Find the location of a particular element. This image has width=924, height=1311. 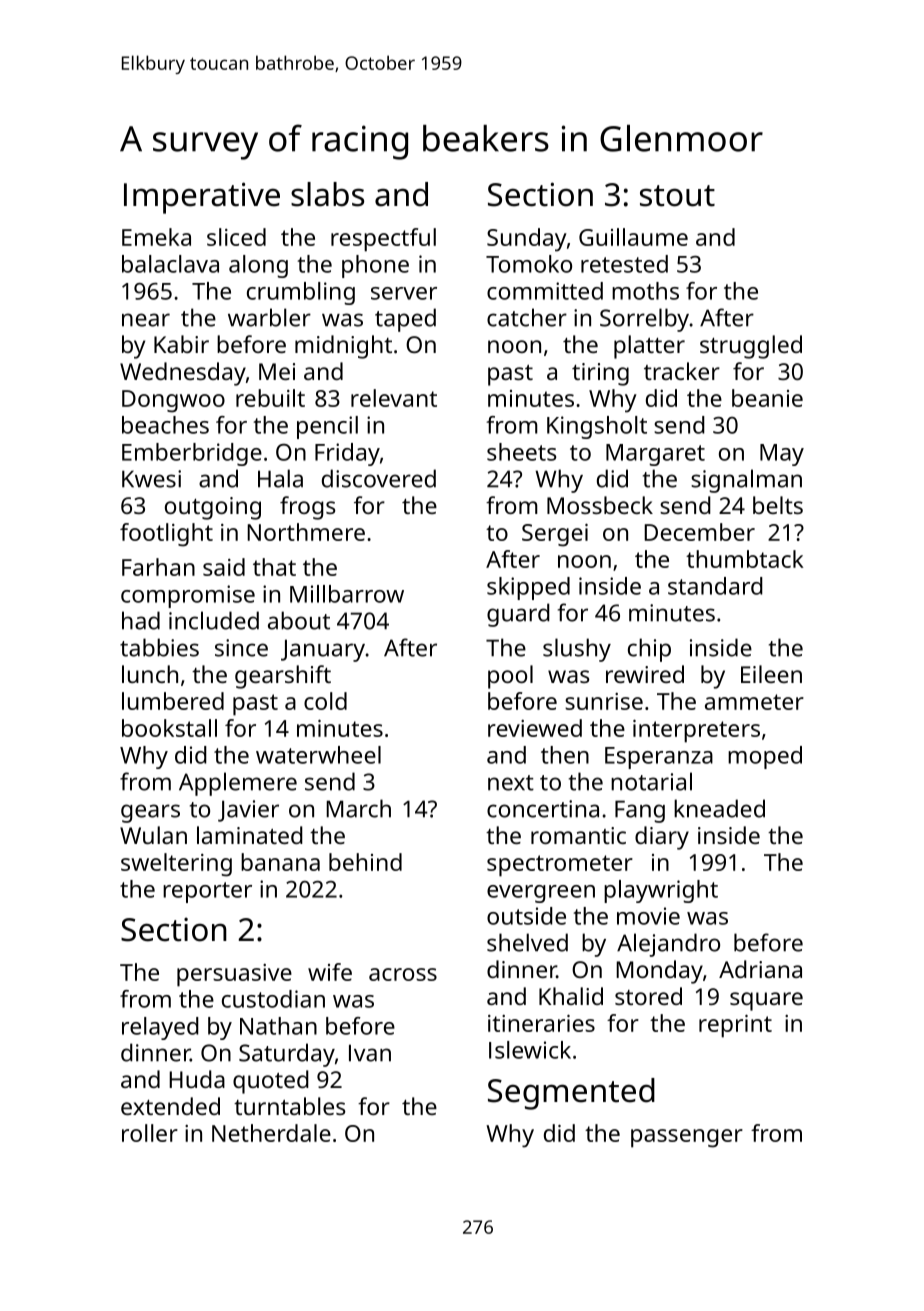

Tomoko is located at coordinates (529, 264).
